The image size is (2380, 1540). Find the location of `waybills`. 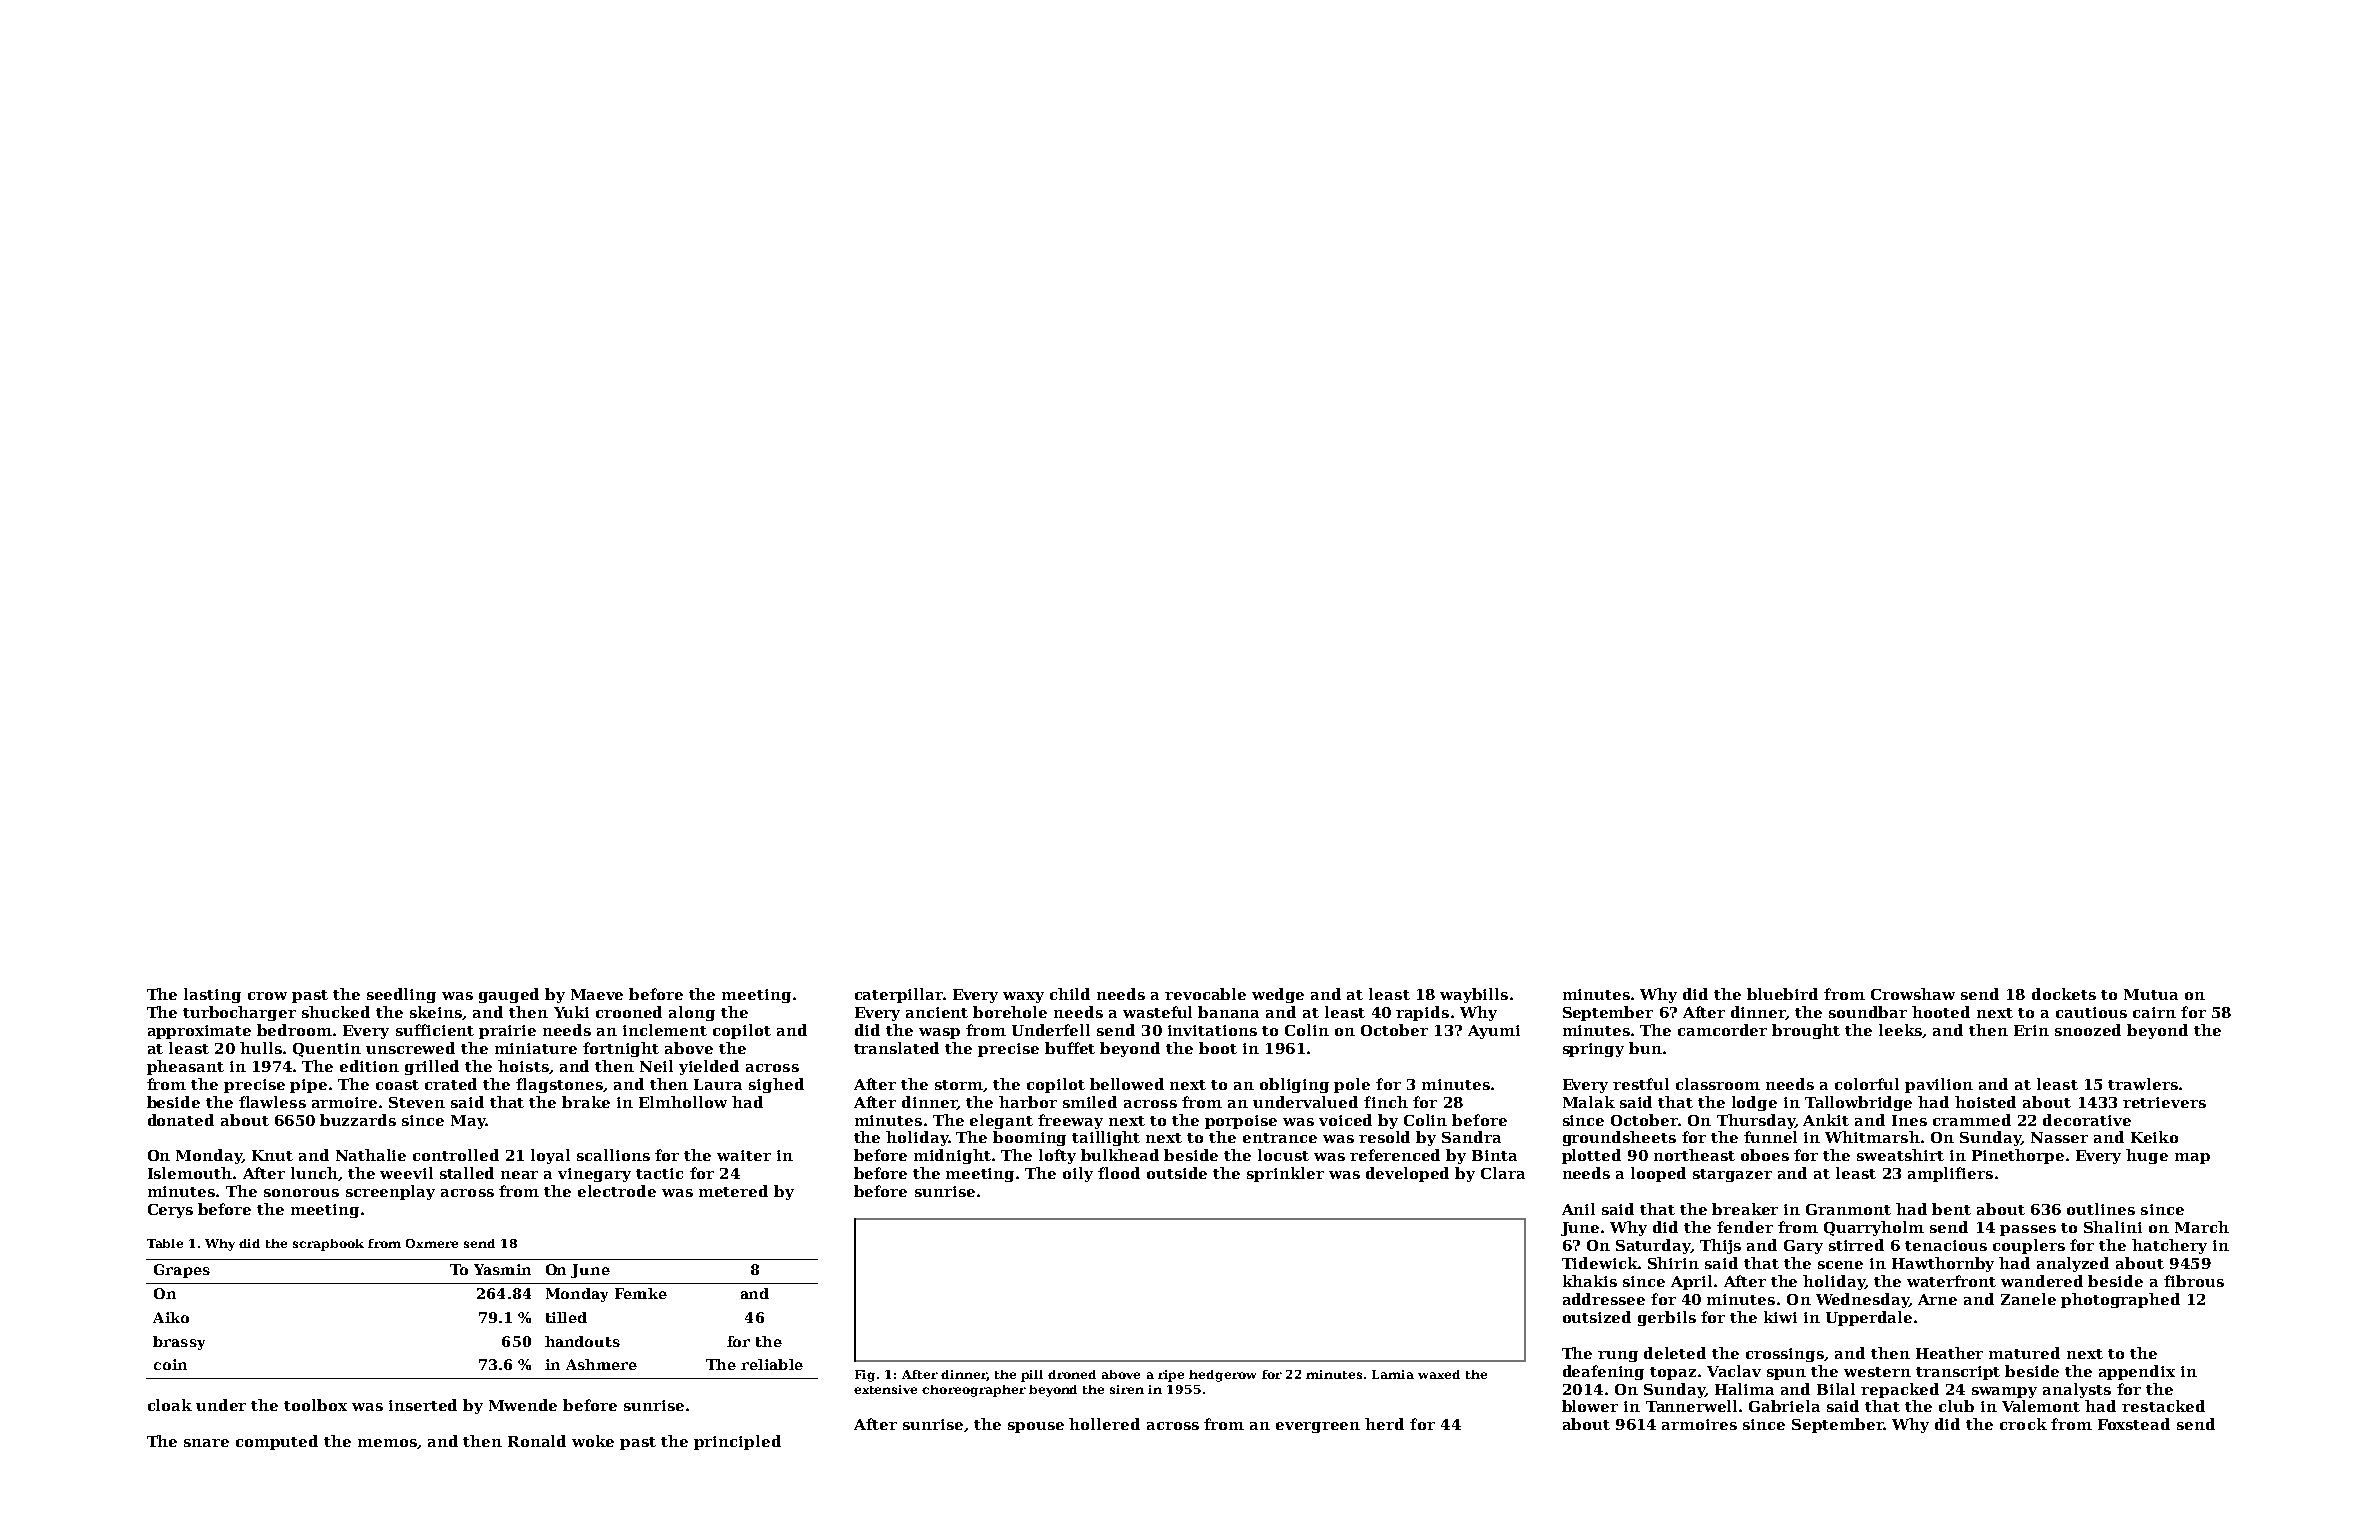

waybills is located at coordinates (1474, 995).
